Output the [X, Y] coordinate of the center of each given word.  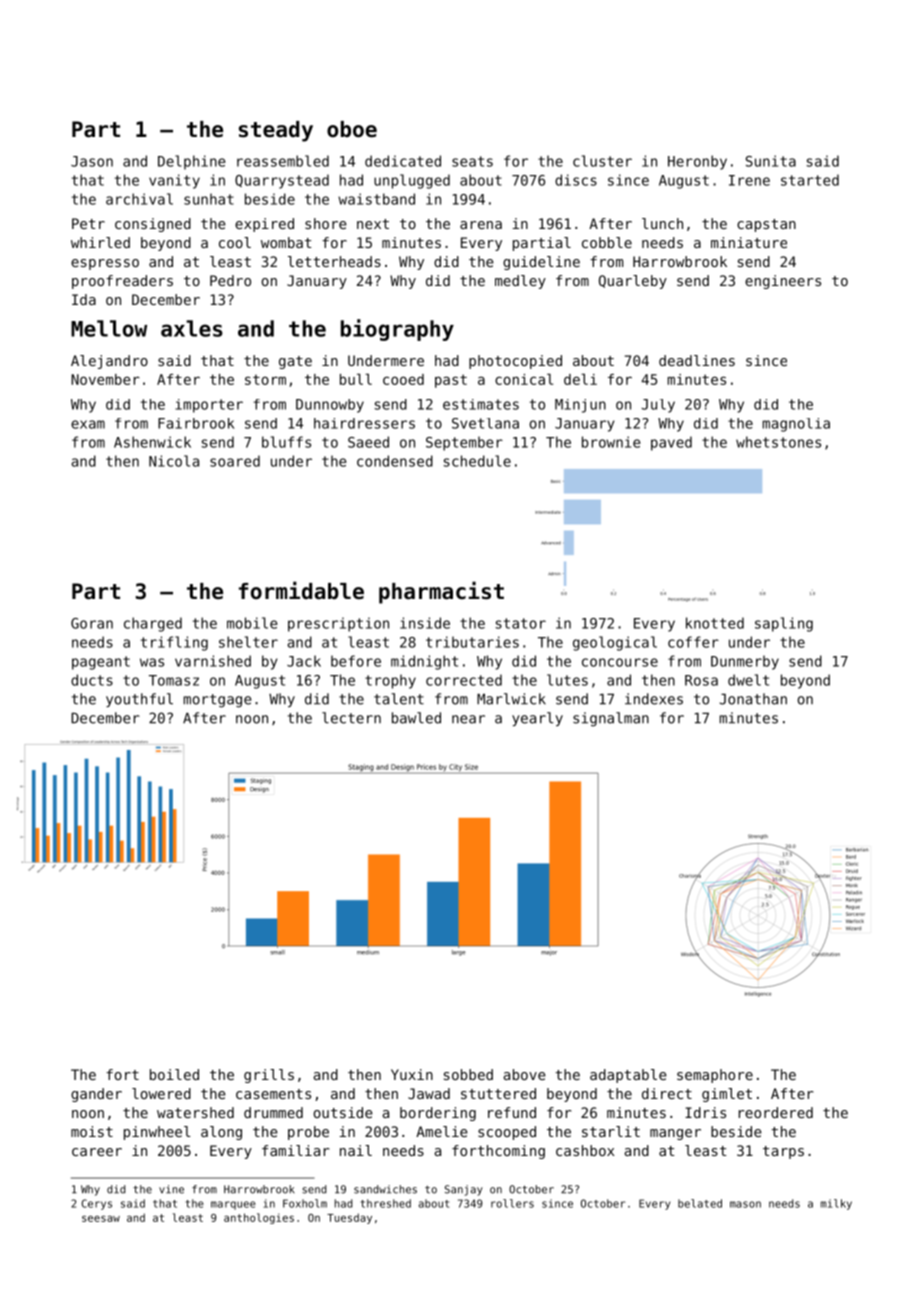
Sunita [771, 161]
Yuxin [412, 1074]
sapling [784, 624]
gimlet [727, 1095]
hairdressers [364, 423]
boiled [174, 1074]
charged [153, 624]
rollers [512, 1203]
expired [264, 225]
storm [265, 379]
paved [671, 443]
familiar [295, 1150]
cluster [602, 161]
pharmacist [441, 592]
